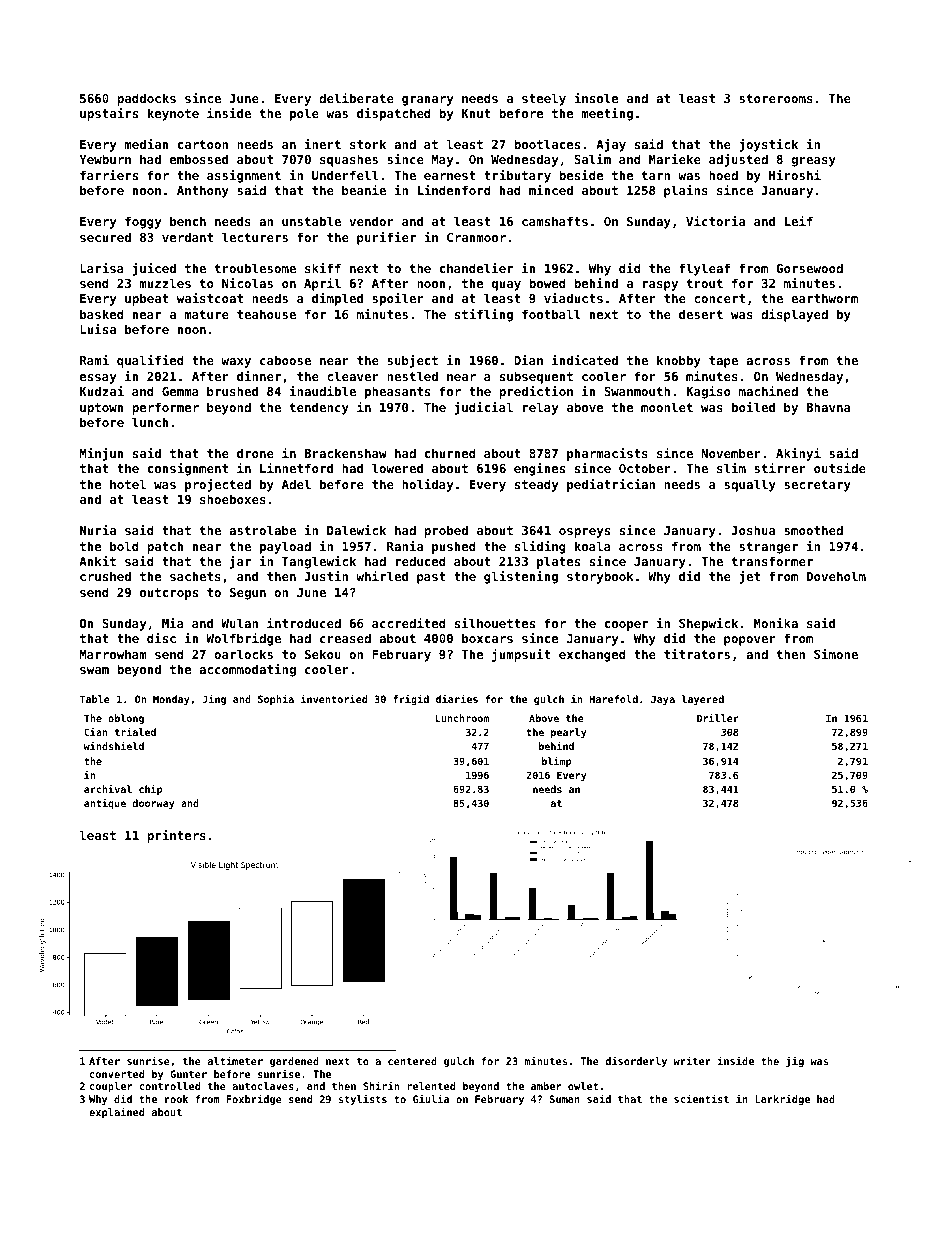 This image has height=1233, width=952. Describe the element at coordinates (94, 670) in the image. I see `swam` at that location.
